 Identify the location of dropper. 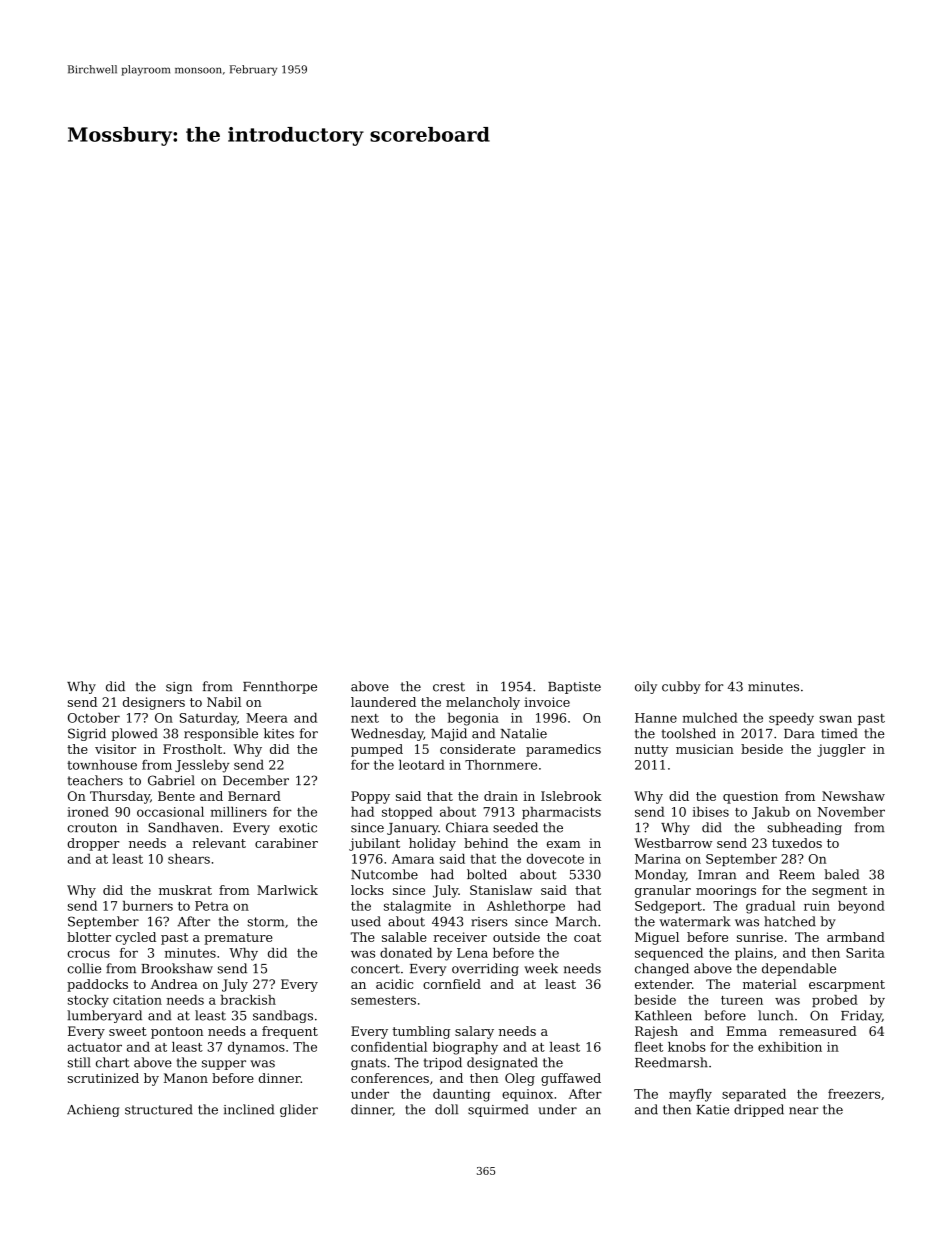
(93, 844).
